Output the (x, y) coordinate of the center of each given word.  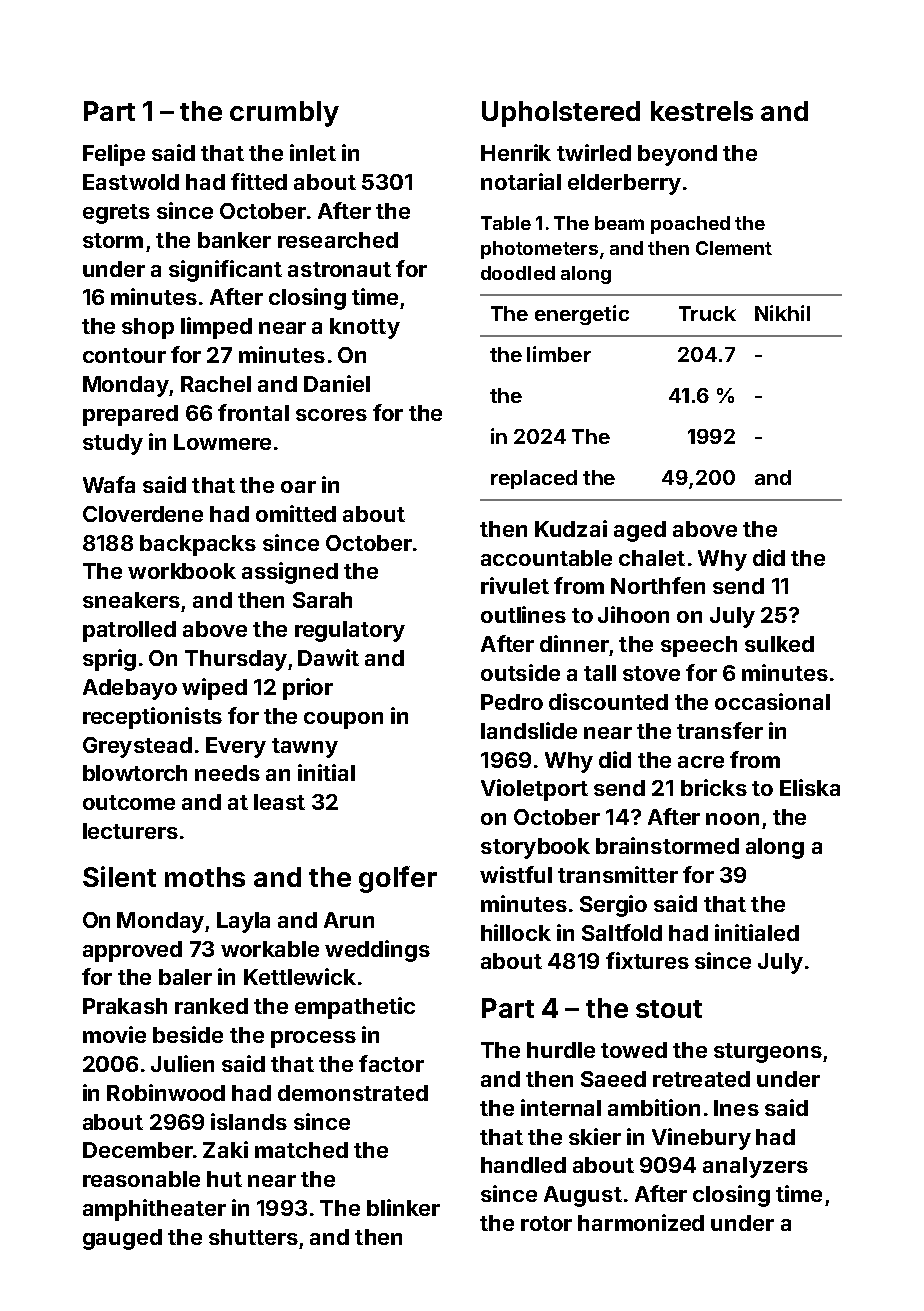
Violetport (534, 790)
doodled (518, 273)
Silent (119, 876)
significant (225, 271)
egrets (116, 214)
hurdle (561, 1050)
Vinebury (701, 1139)
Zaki (225, 1149)
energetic (582, 315)
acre (701, 762)
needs (227, 773)
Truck (707, 313)
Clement (734, 248)
